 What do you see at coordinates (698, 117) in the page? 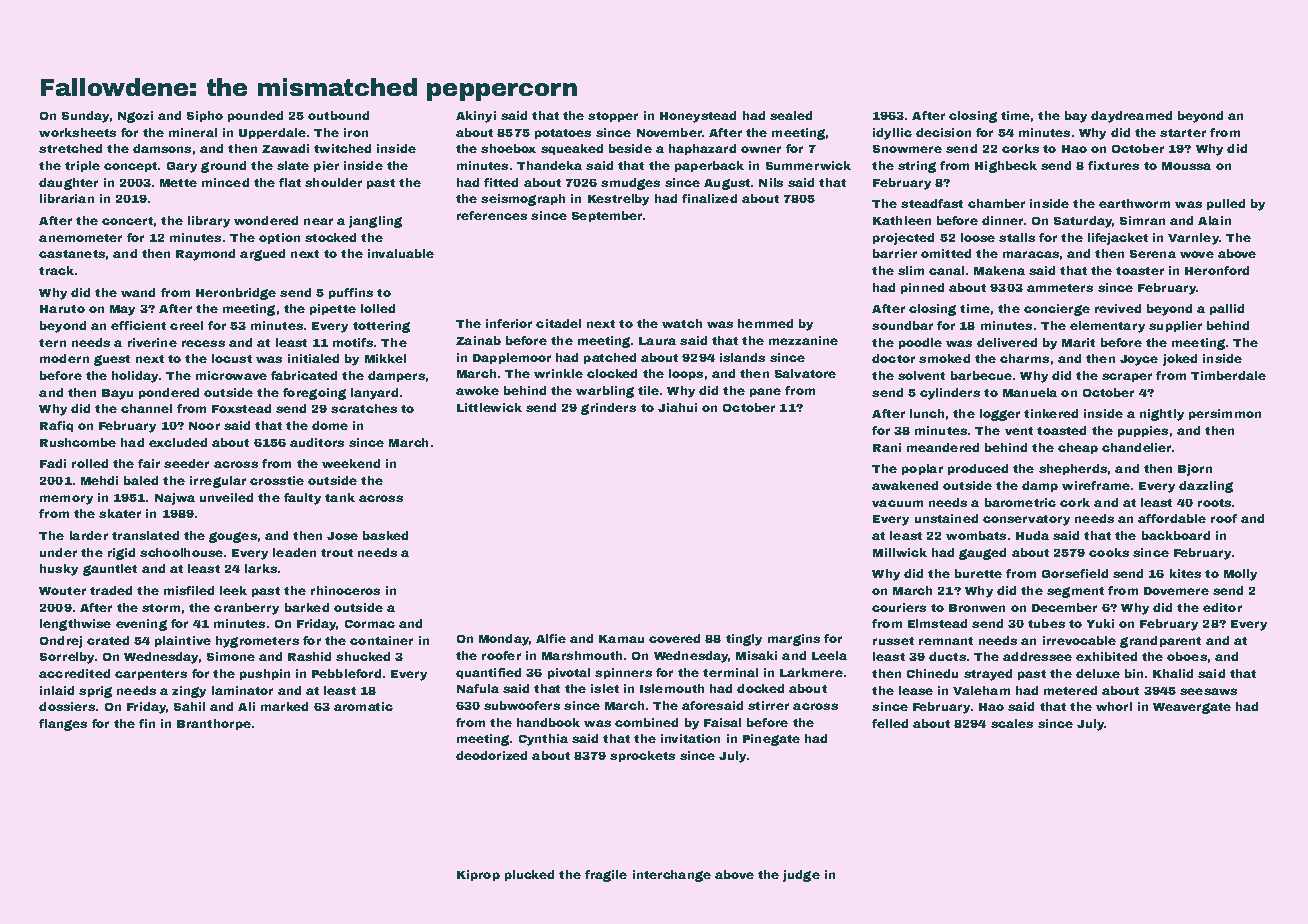
I see `Honeystead` at bounding box center [698, 117].
